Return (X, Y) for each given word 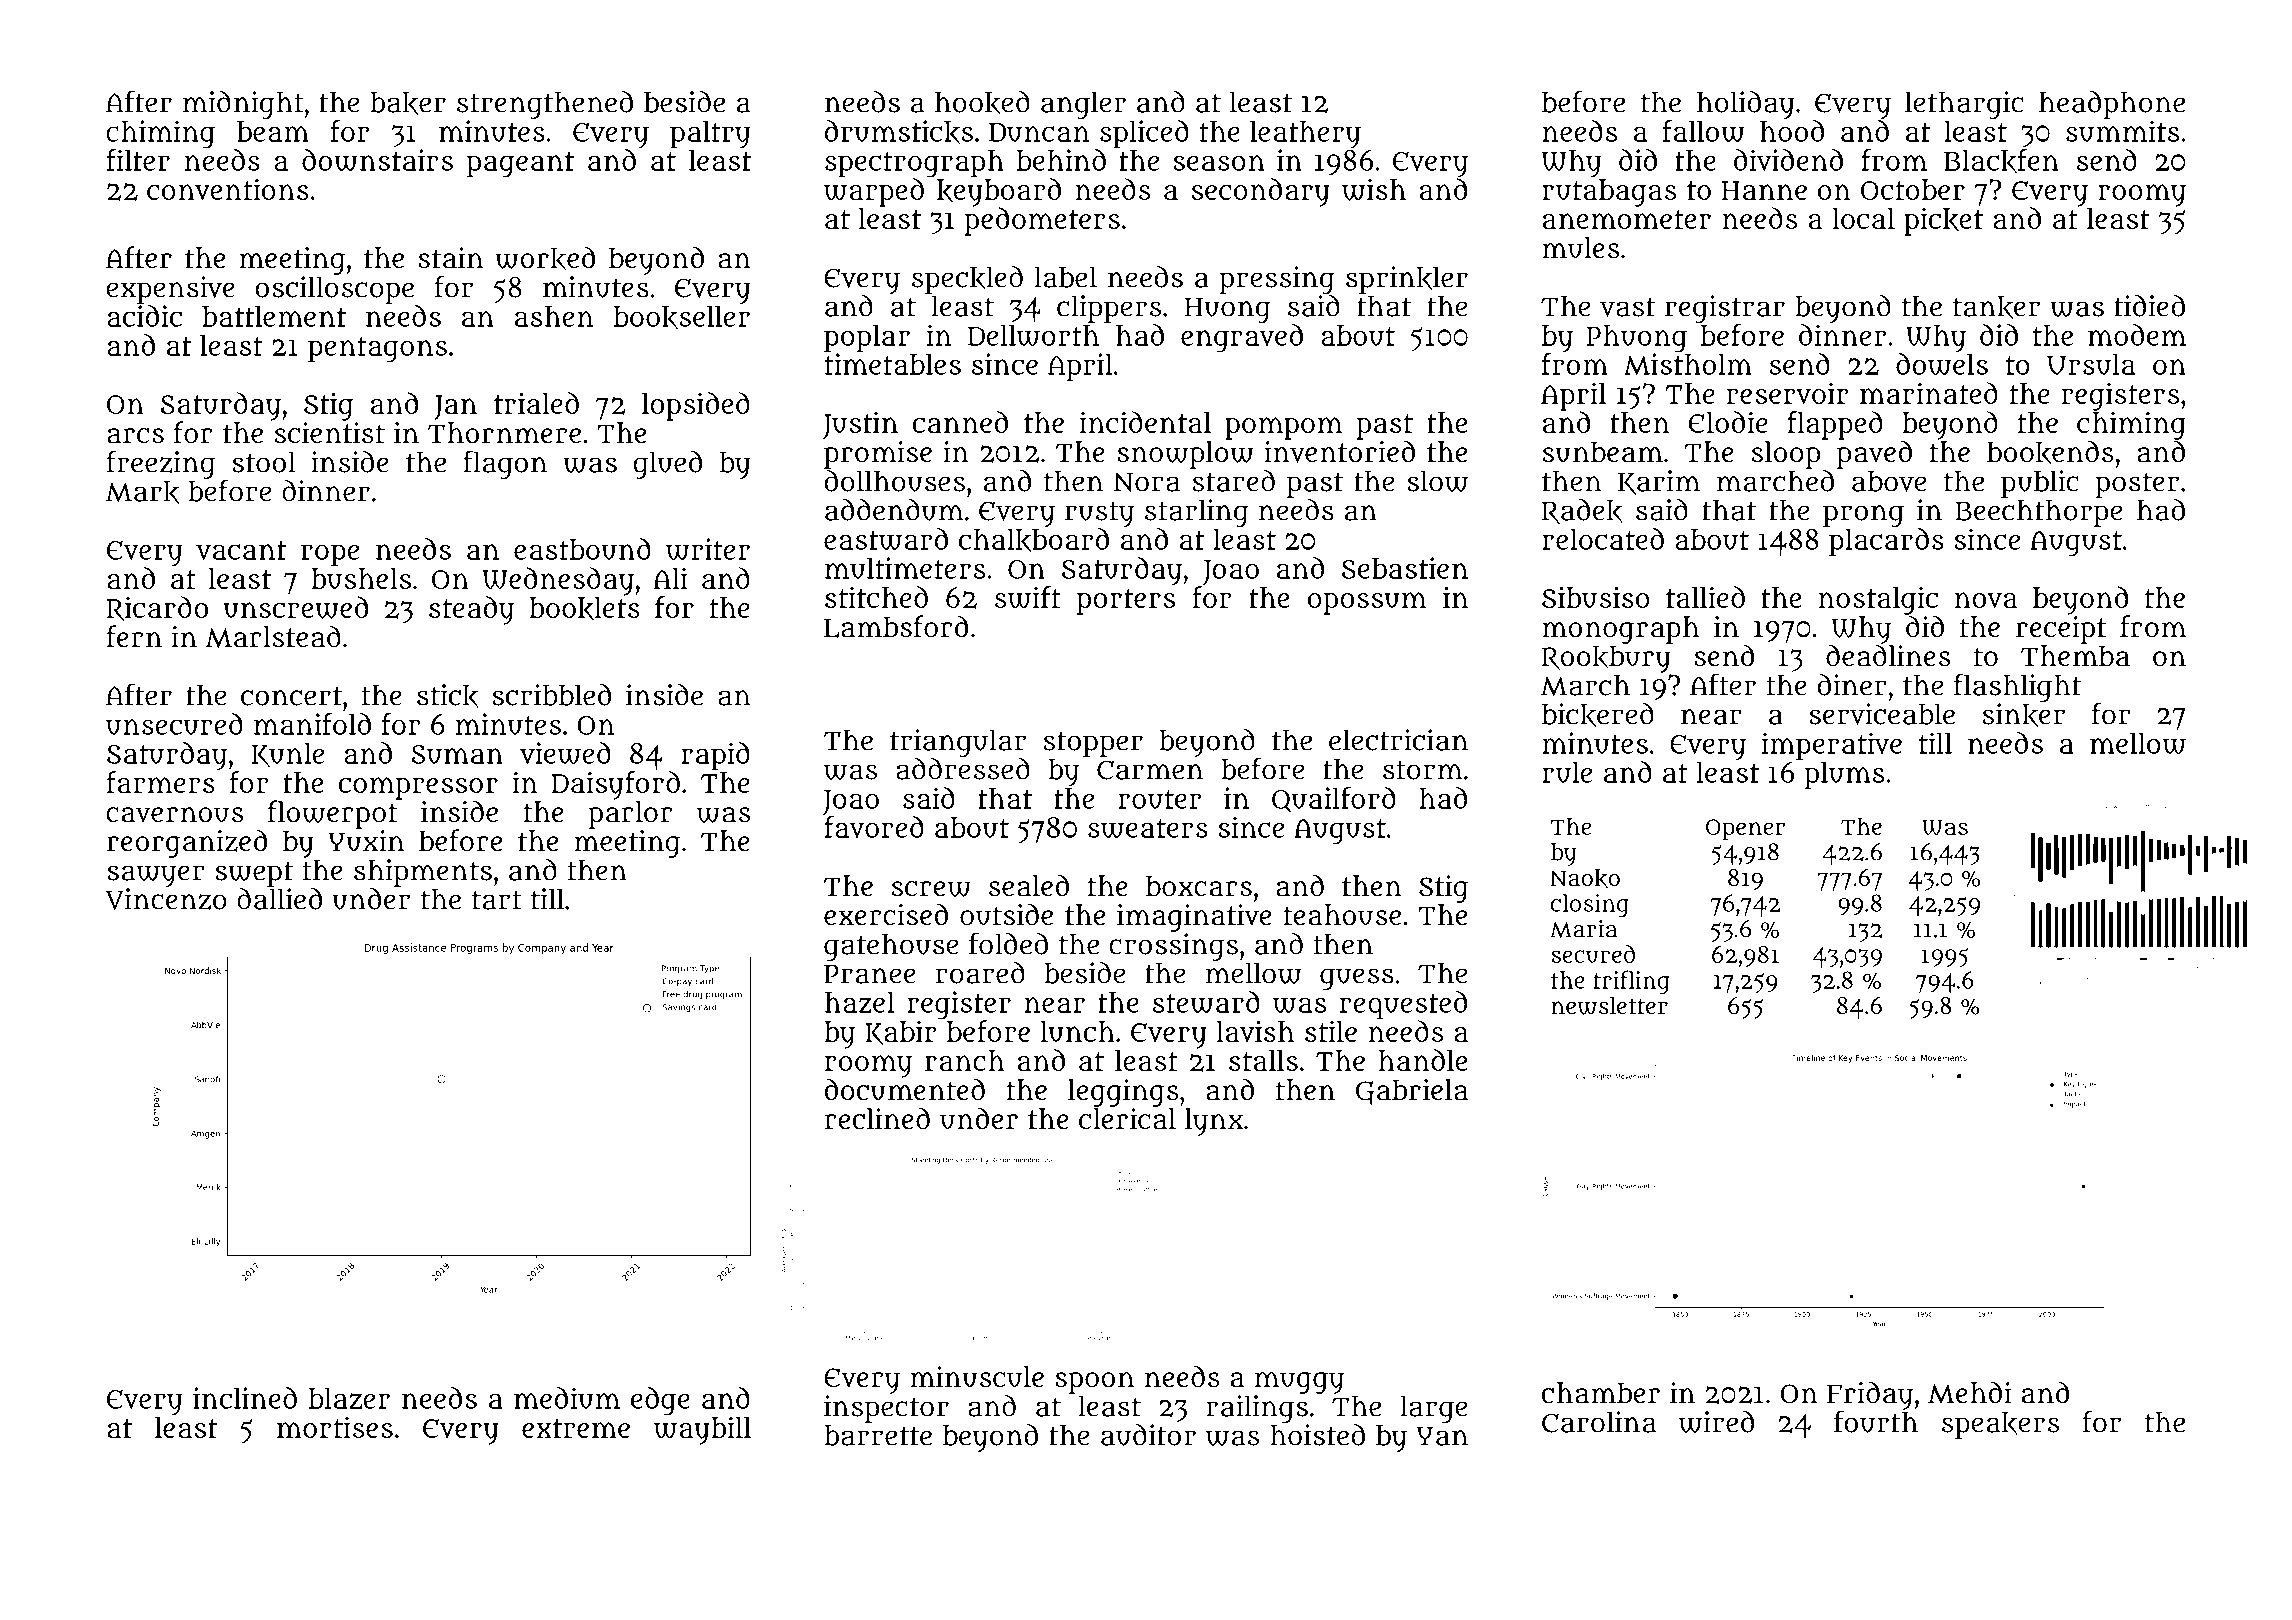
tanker (1996, 307)
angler (1083, 105)
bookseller (681, 317)
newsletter (1609, 1006)
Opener (1745, 830)
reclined (877, 1118)
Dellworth (1033, 336)
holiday (1746, 105)
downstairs (377, 160)
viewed (565, 753)
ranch (965, 1060)
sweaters (1148, 828)
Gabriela (1412, 1092)
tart (497, 900)
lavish (1255, 1031)
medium (567, 1398)
